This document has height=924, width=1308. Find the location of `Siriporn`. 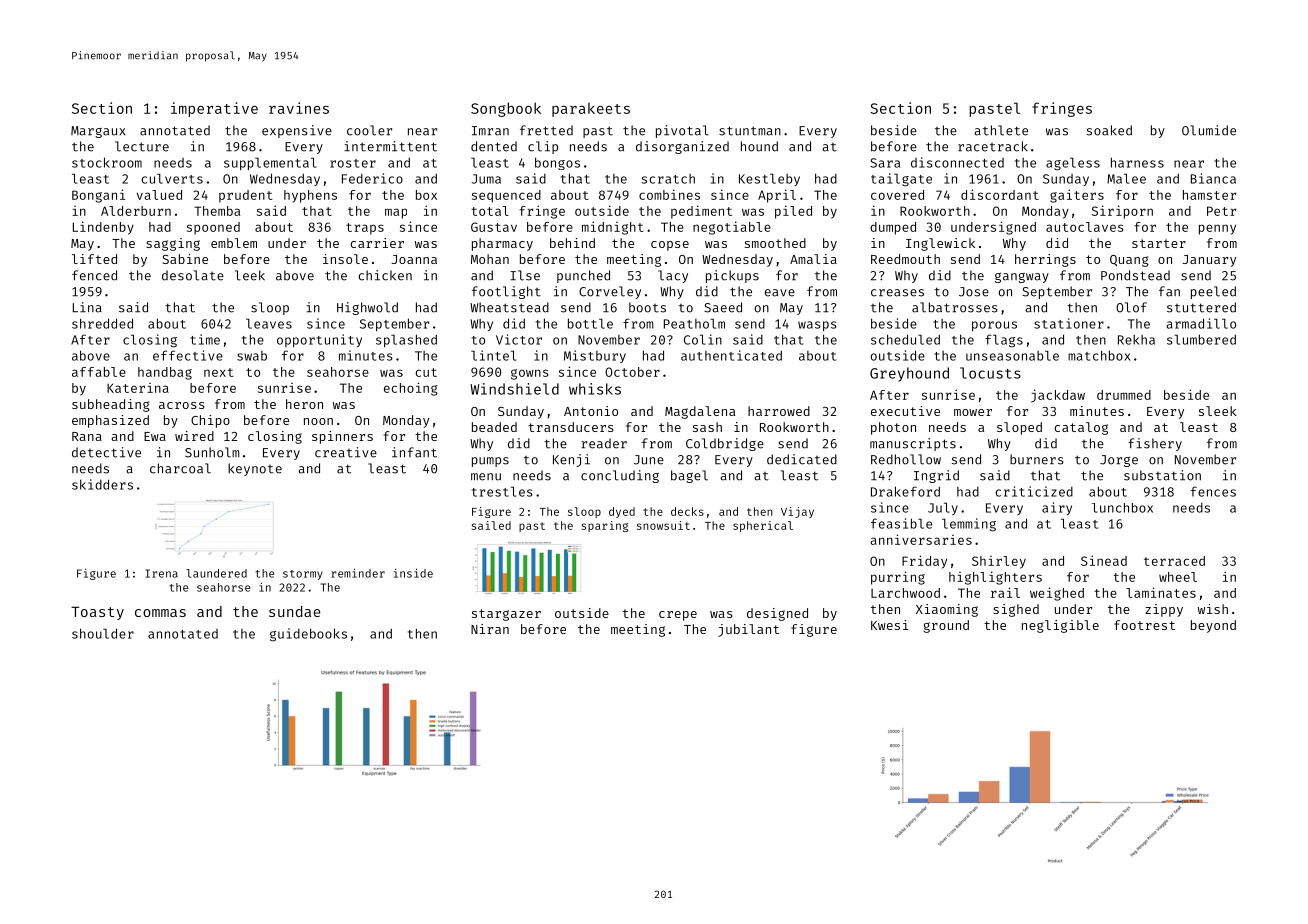

Siriporn is located at coordinates (1122, 212).
